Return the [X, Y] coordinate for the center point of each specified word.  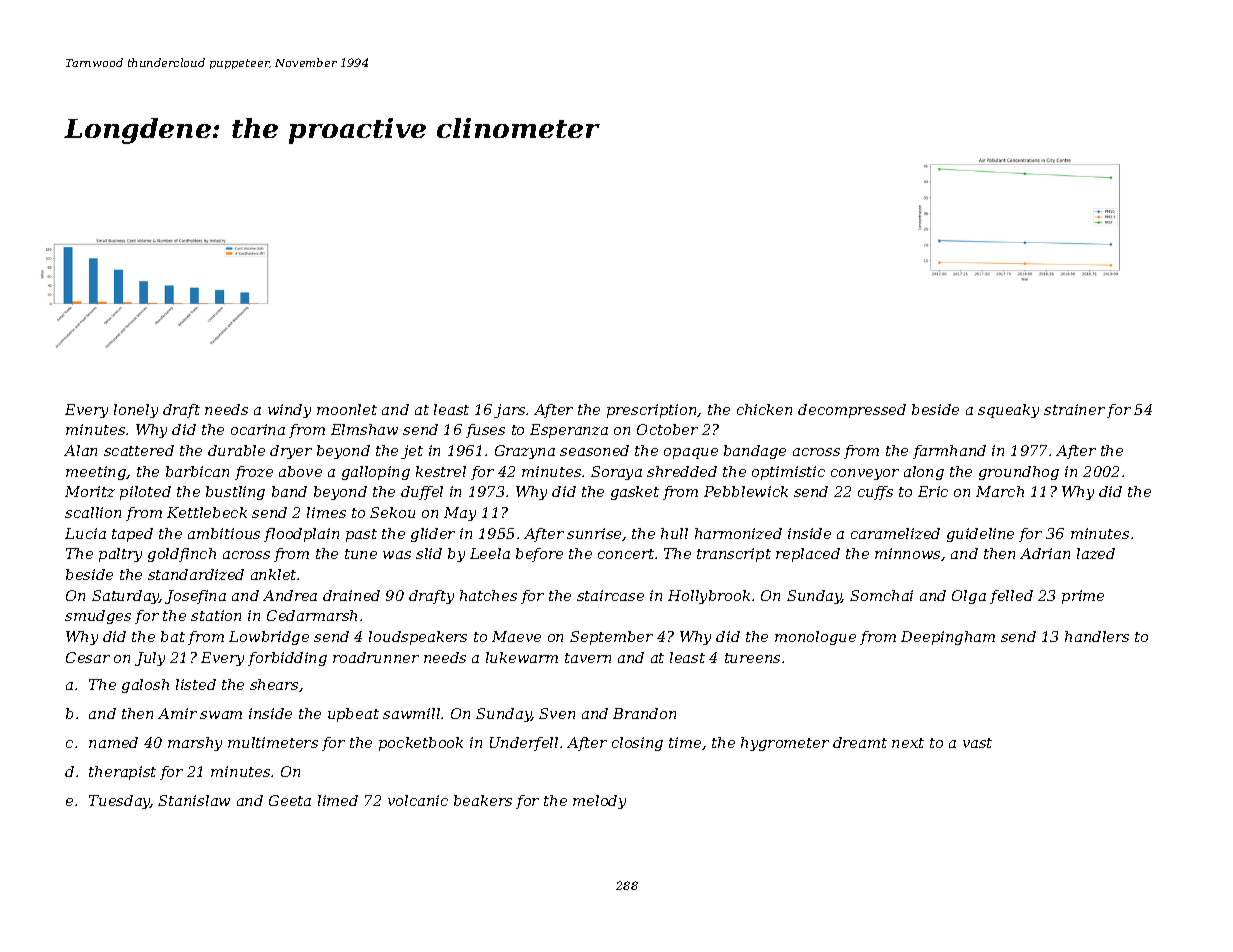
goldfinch [182, 555]
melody [599, 802]
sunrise [594, 533]
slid [429, 553]
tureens [752, 658]
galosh [145, 686]
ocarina [258, 429]
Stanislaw [194, 800]
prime [1083, 597]
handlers [1097, 636]
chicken [764, 409]
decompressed [852, 411]
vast [977, 743]
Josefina [195, 597]
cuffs [875, 493]
